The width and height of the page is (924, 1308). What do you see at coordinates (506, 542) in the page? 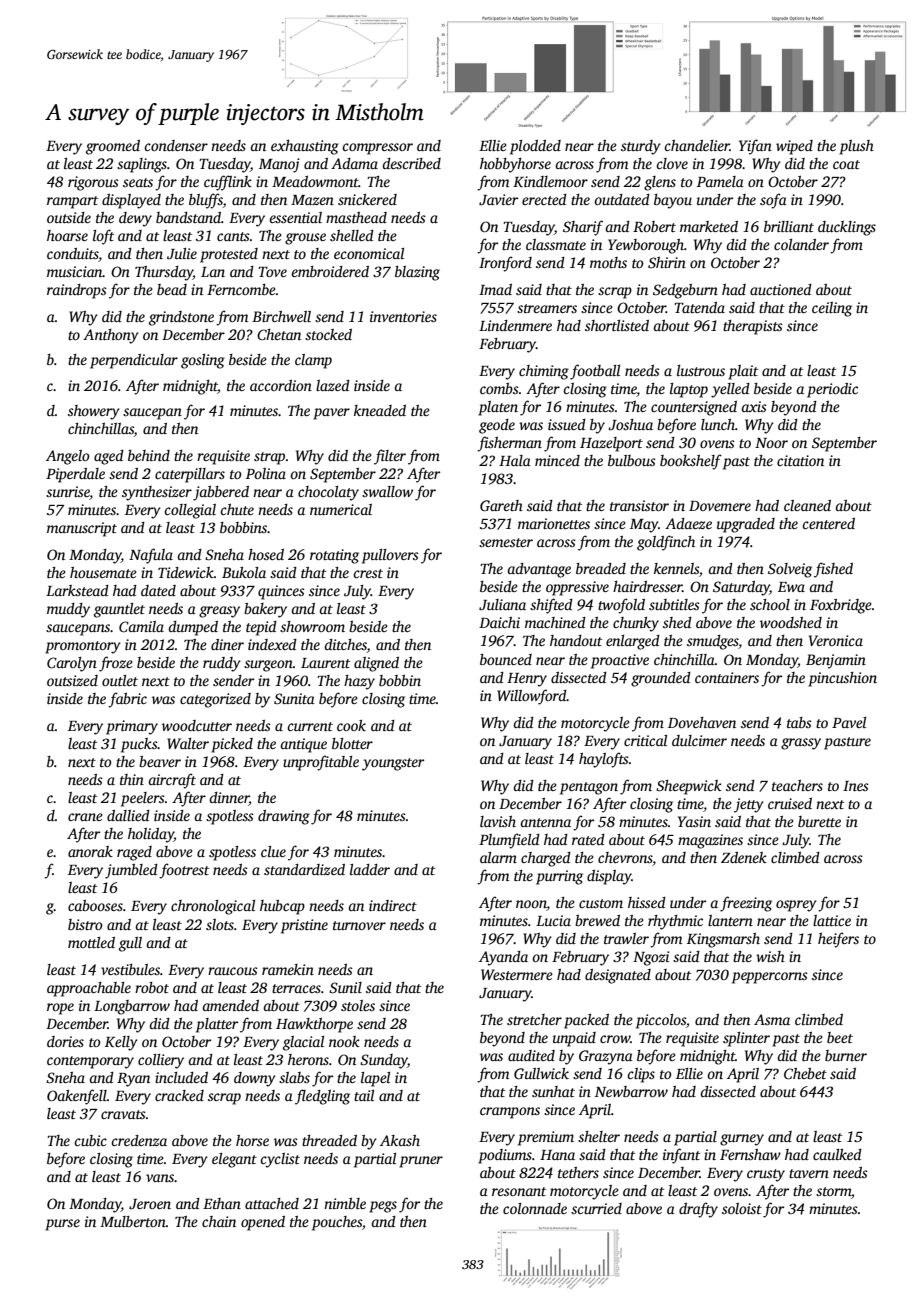
I see `semester` at bounding box center [506, 542].
